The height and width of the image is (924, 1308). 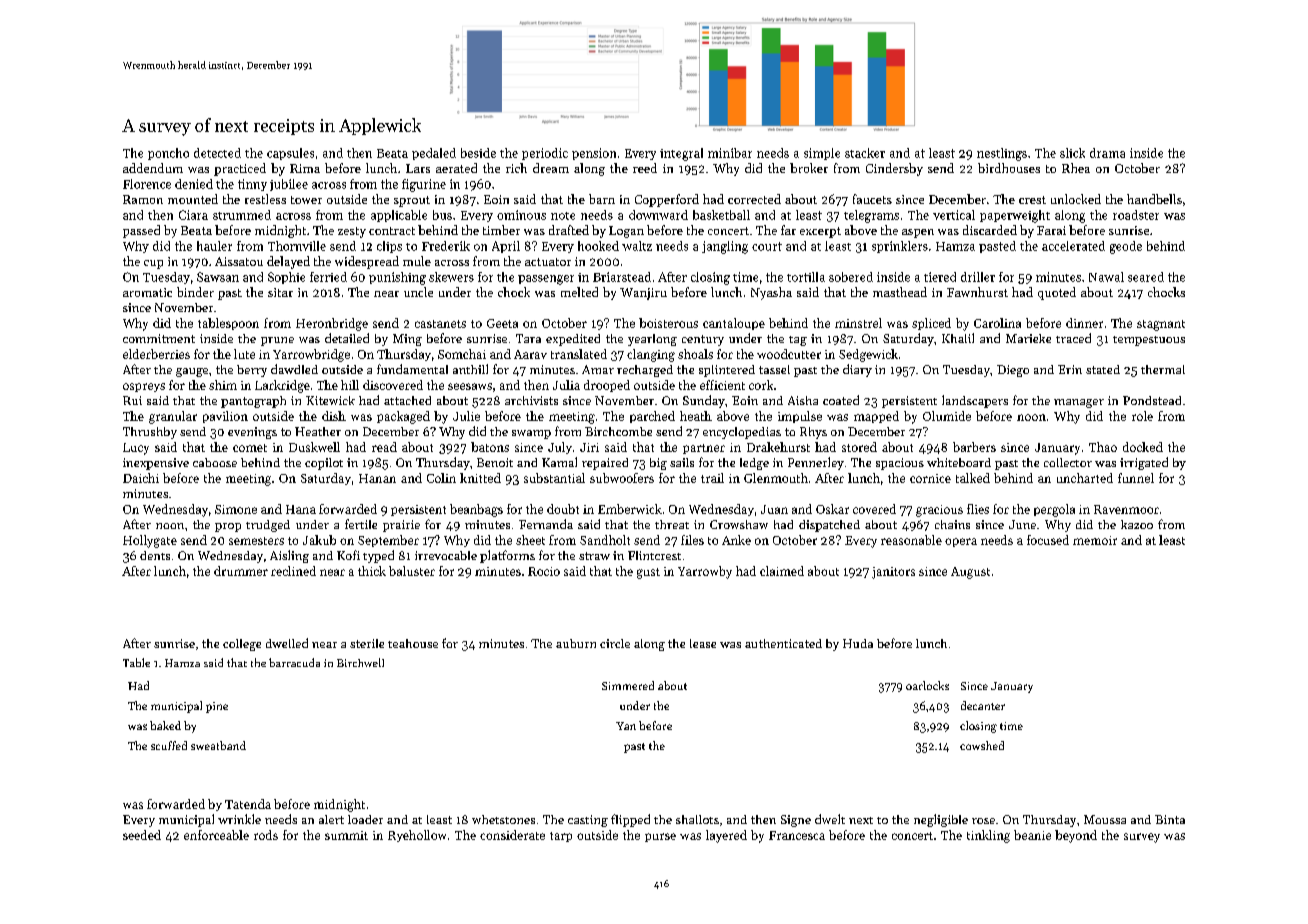 What do you see at coordinates (305, 168) in the image?
I see `Rima` at bounding box center [305, 168].
